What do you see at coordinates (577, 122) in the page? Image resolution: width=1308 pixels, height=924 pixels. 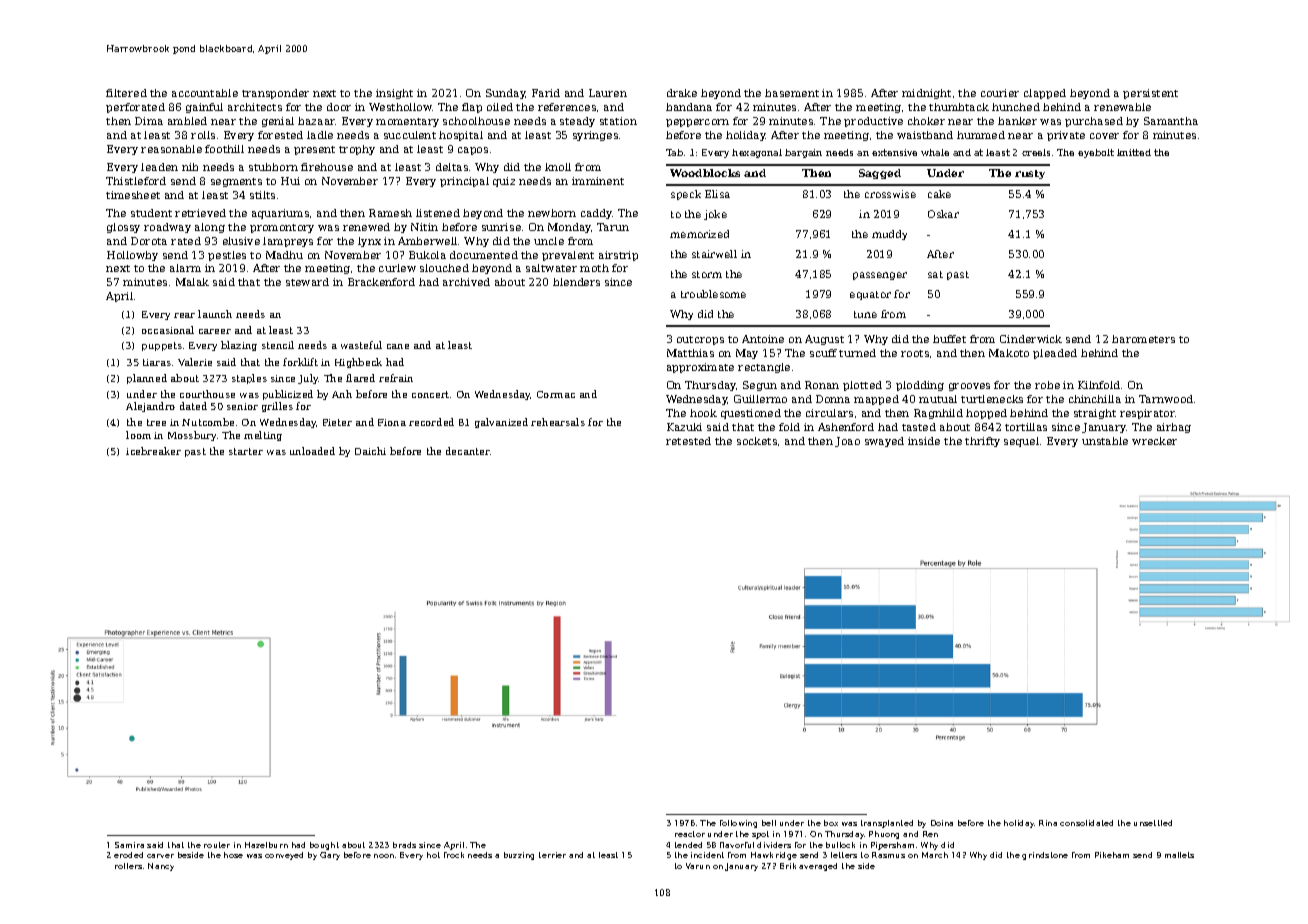 I see `steady` at bounding box center [577, 122].
